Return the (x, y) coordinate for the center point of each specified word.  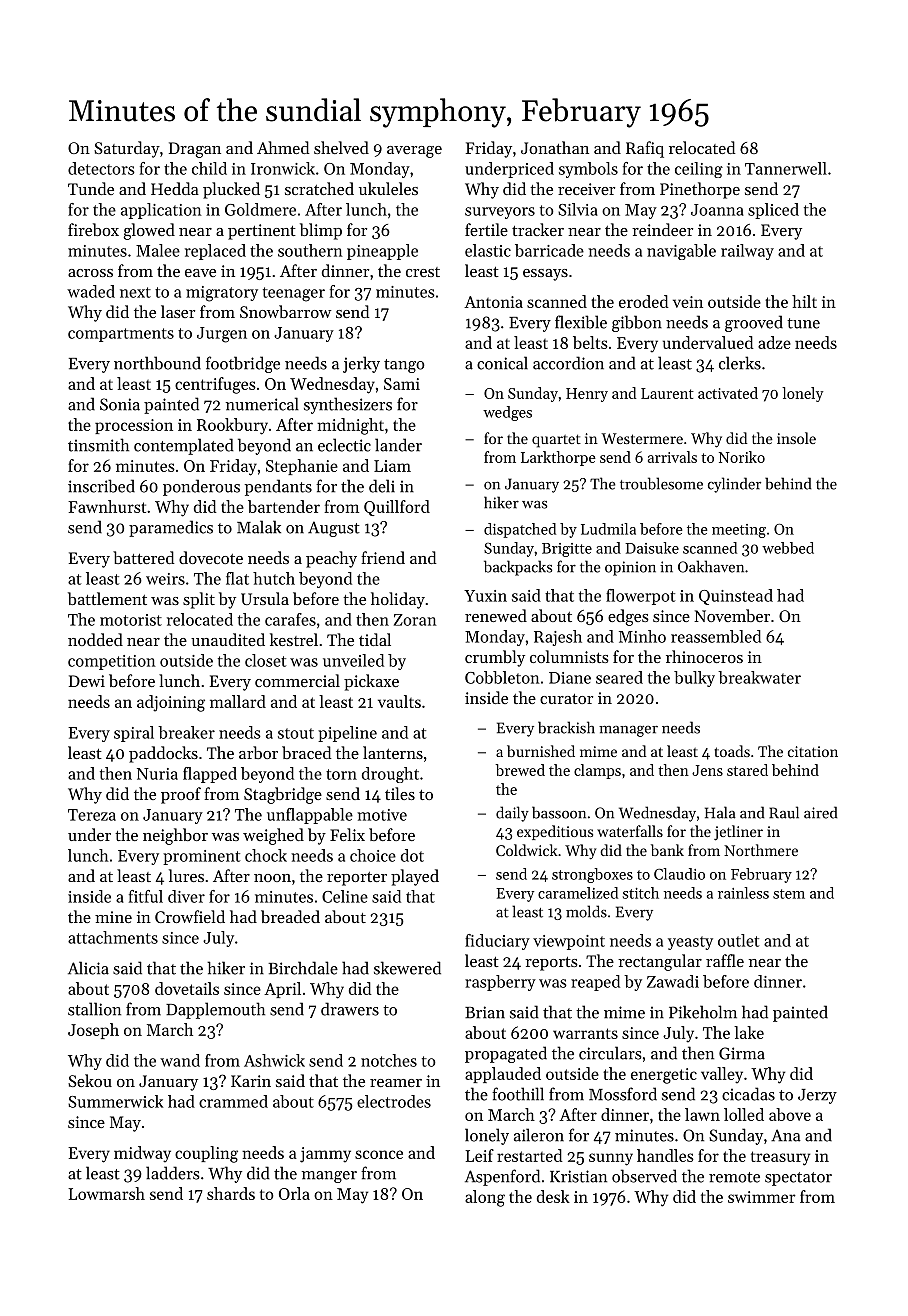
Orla (294, 1193)
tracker (538, 229)
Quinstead (736, 597)
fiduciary (497, 942)
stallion (94, 1009)
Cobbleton (502, 677)
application (161, 211)
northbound (157, 363)
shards (231, 1193)
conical (502, 363)
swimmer (762, 1197)
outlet (738, 940)
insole (796, 438)
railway (747, 252)
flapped (210, 775)
